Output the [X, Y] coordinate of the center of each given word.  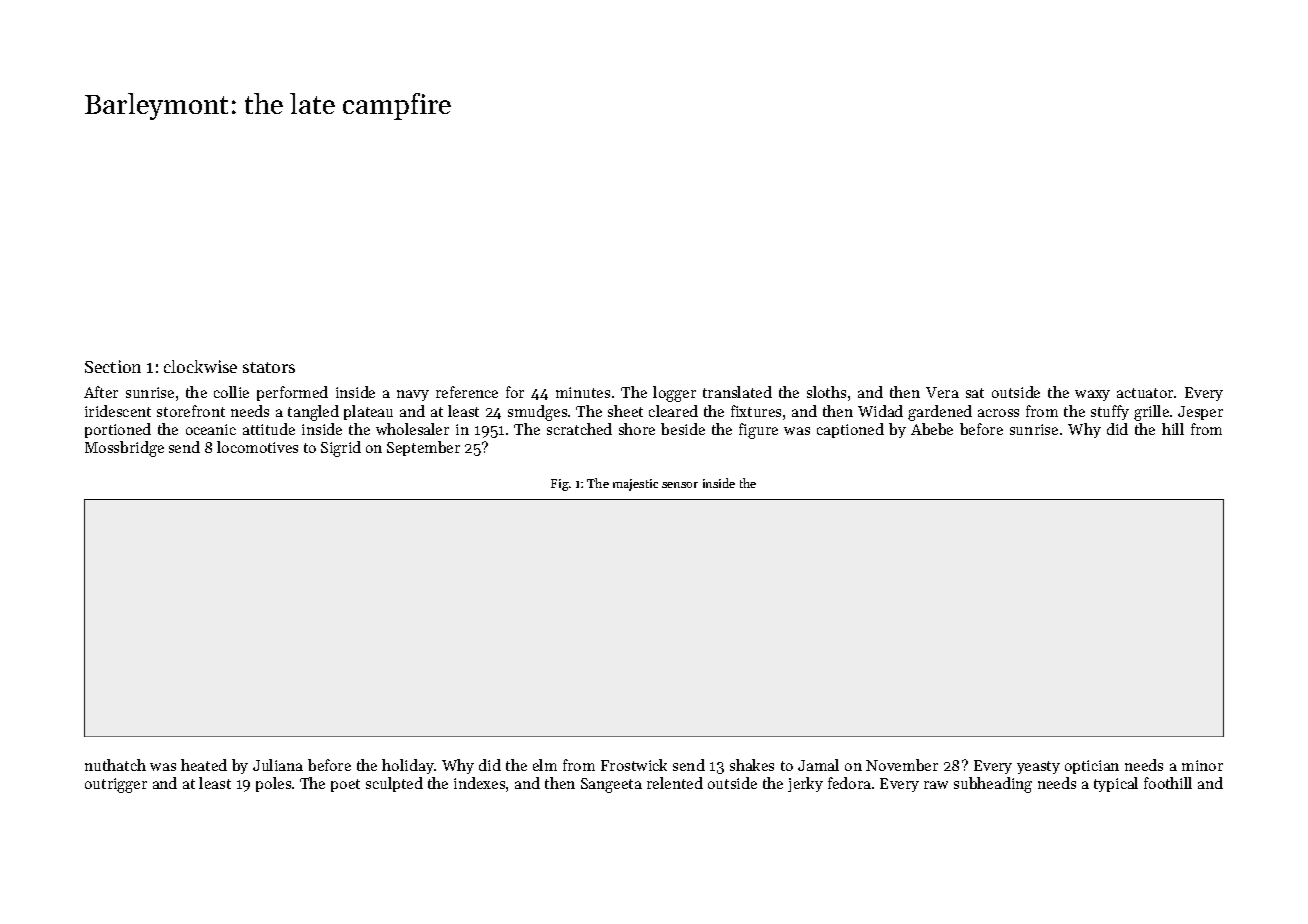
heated [204, 765]
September [423, 448]
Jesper [1200, 413]
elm [545, 765]
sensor [680, 485]
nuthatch [115, 765]
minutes [583, 392]
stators [269, 367]
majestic [635, 485]
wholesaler [412, 429]
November [902, 765]
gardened [940, 413]
